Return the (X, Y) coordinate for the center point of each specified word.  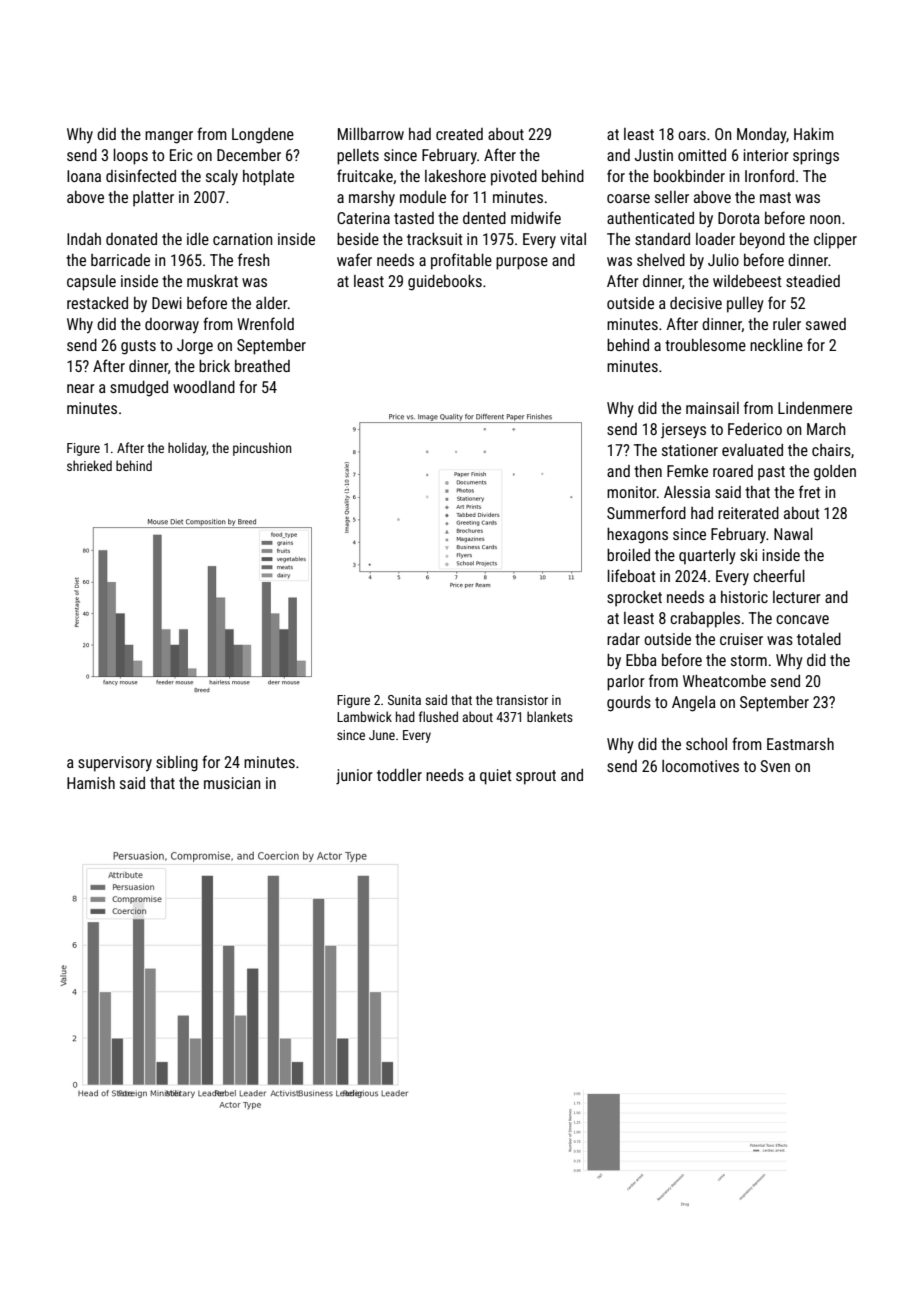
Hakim (814, 134)
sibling (177, 764)
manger (169, 137)
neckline (776, 345)
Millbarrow (371, 134)
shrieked (89, 465)
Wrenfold (265, 323)
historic (744, 597)
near (81, 388)
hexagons (637, 536)
